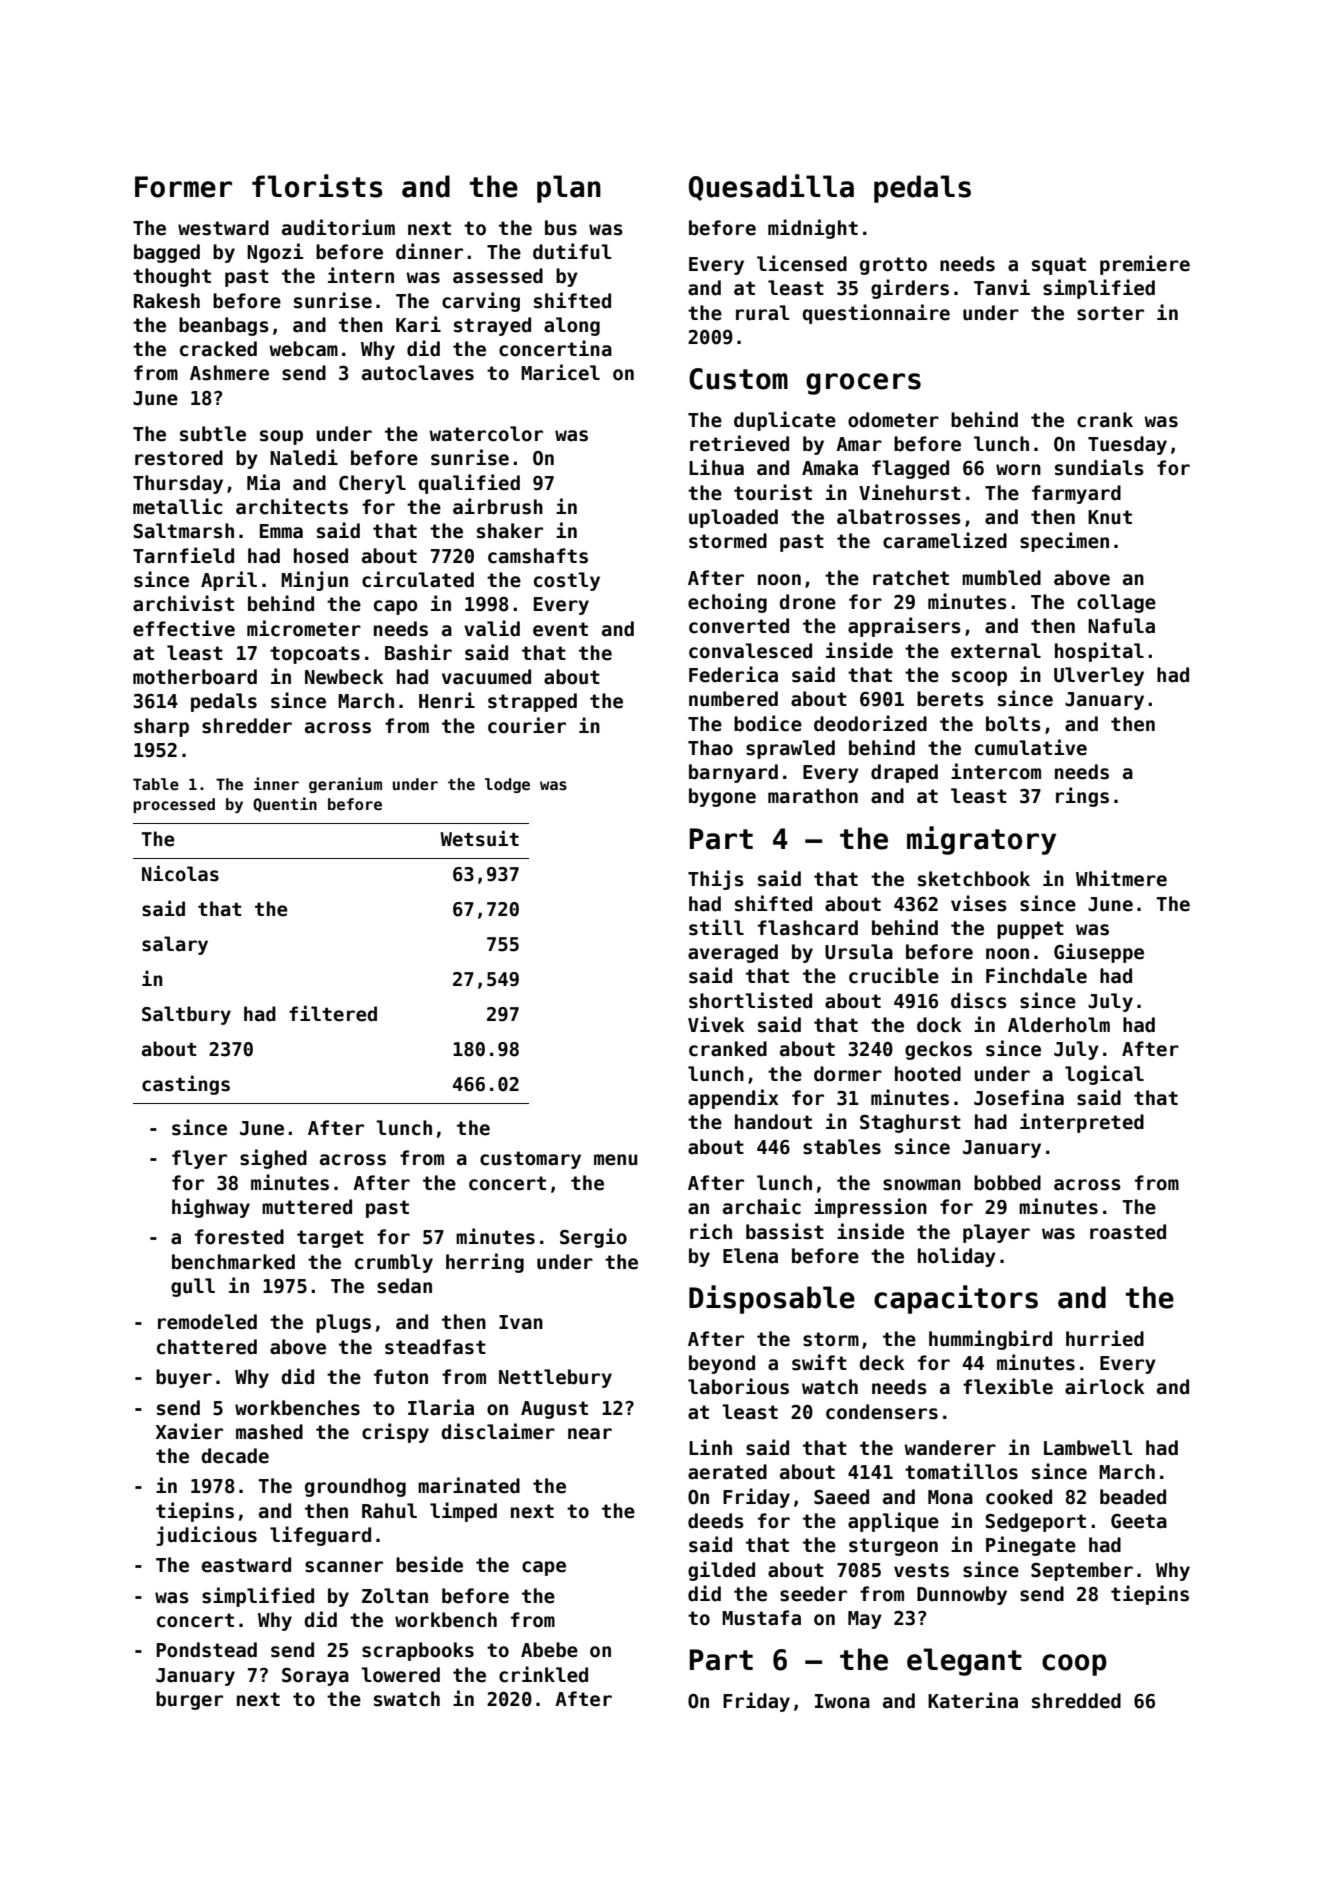  Describe the element at coordinates (1127, 445) in the screenshot. I see `Tuesday` at that location.
